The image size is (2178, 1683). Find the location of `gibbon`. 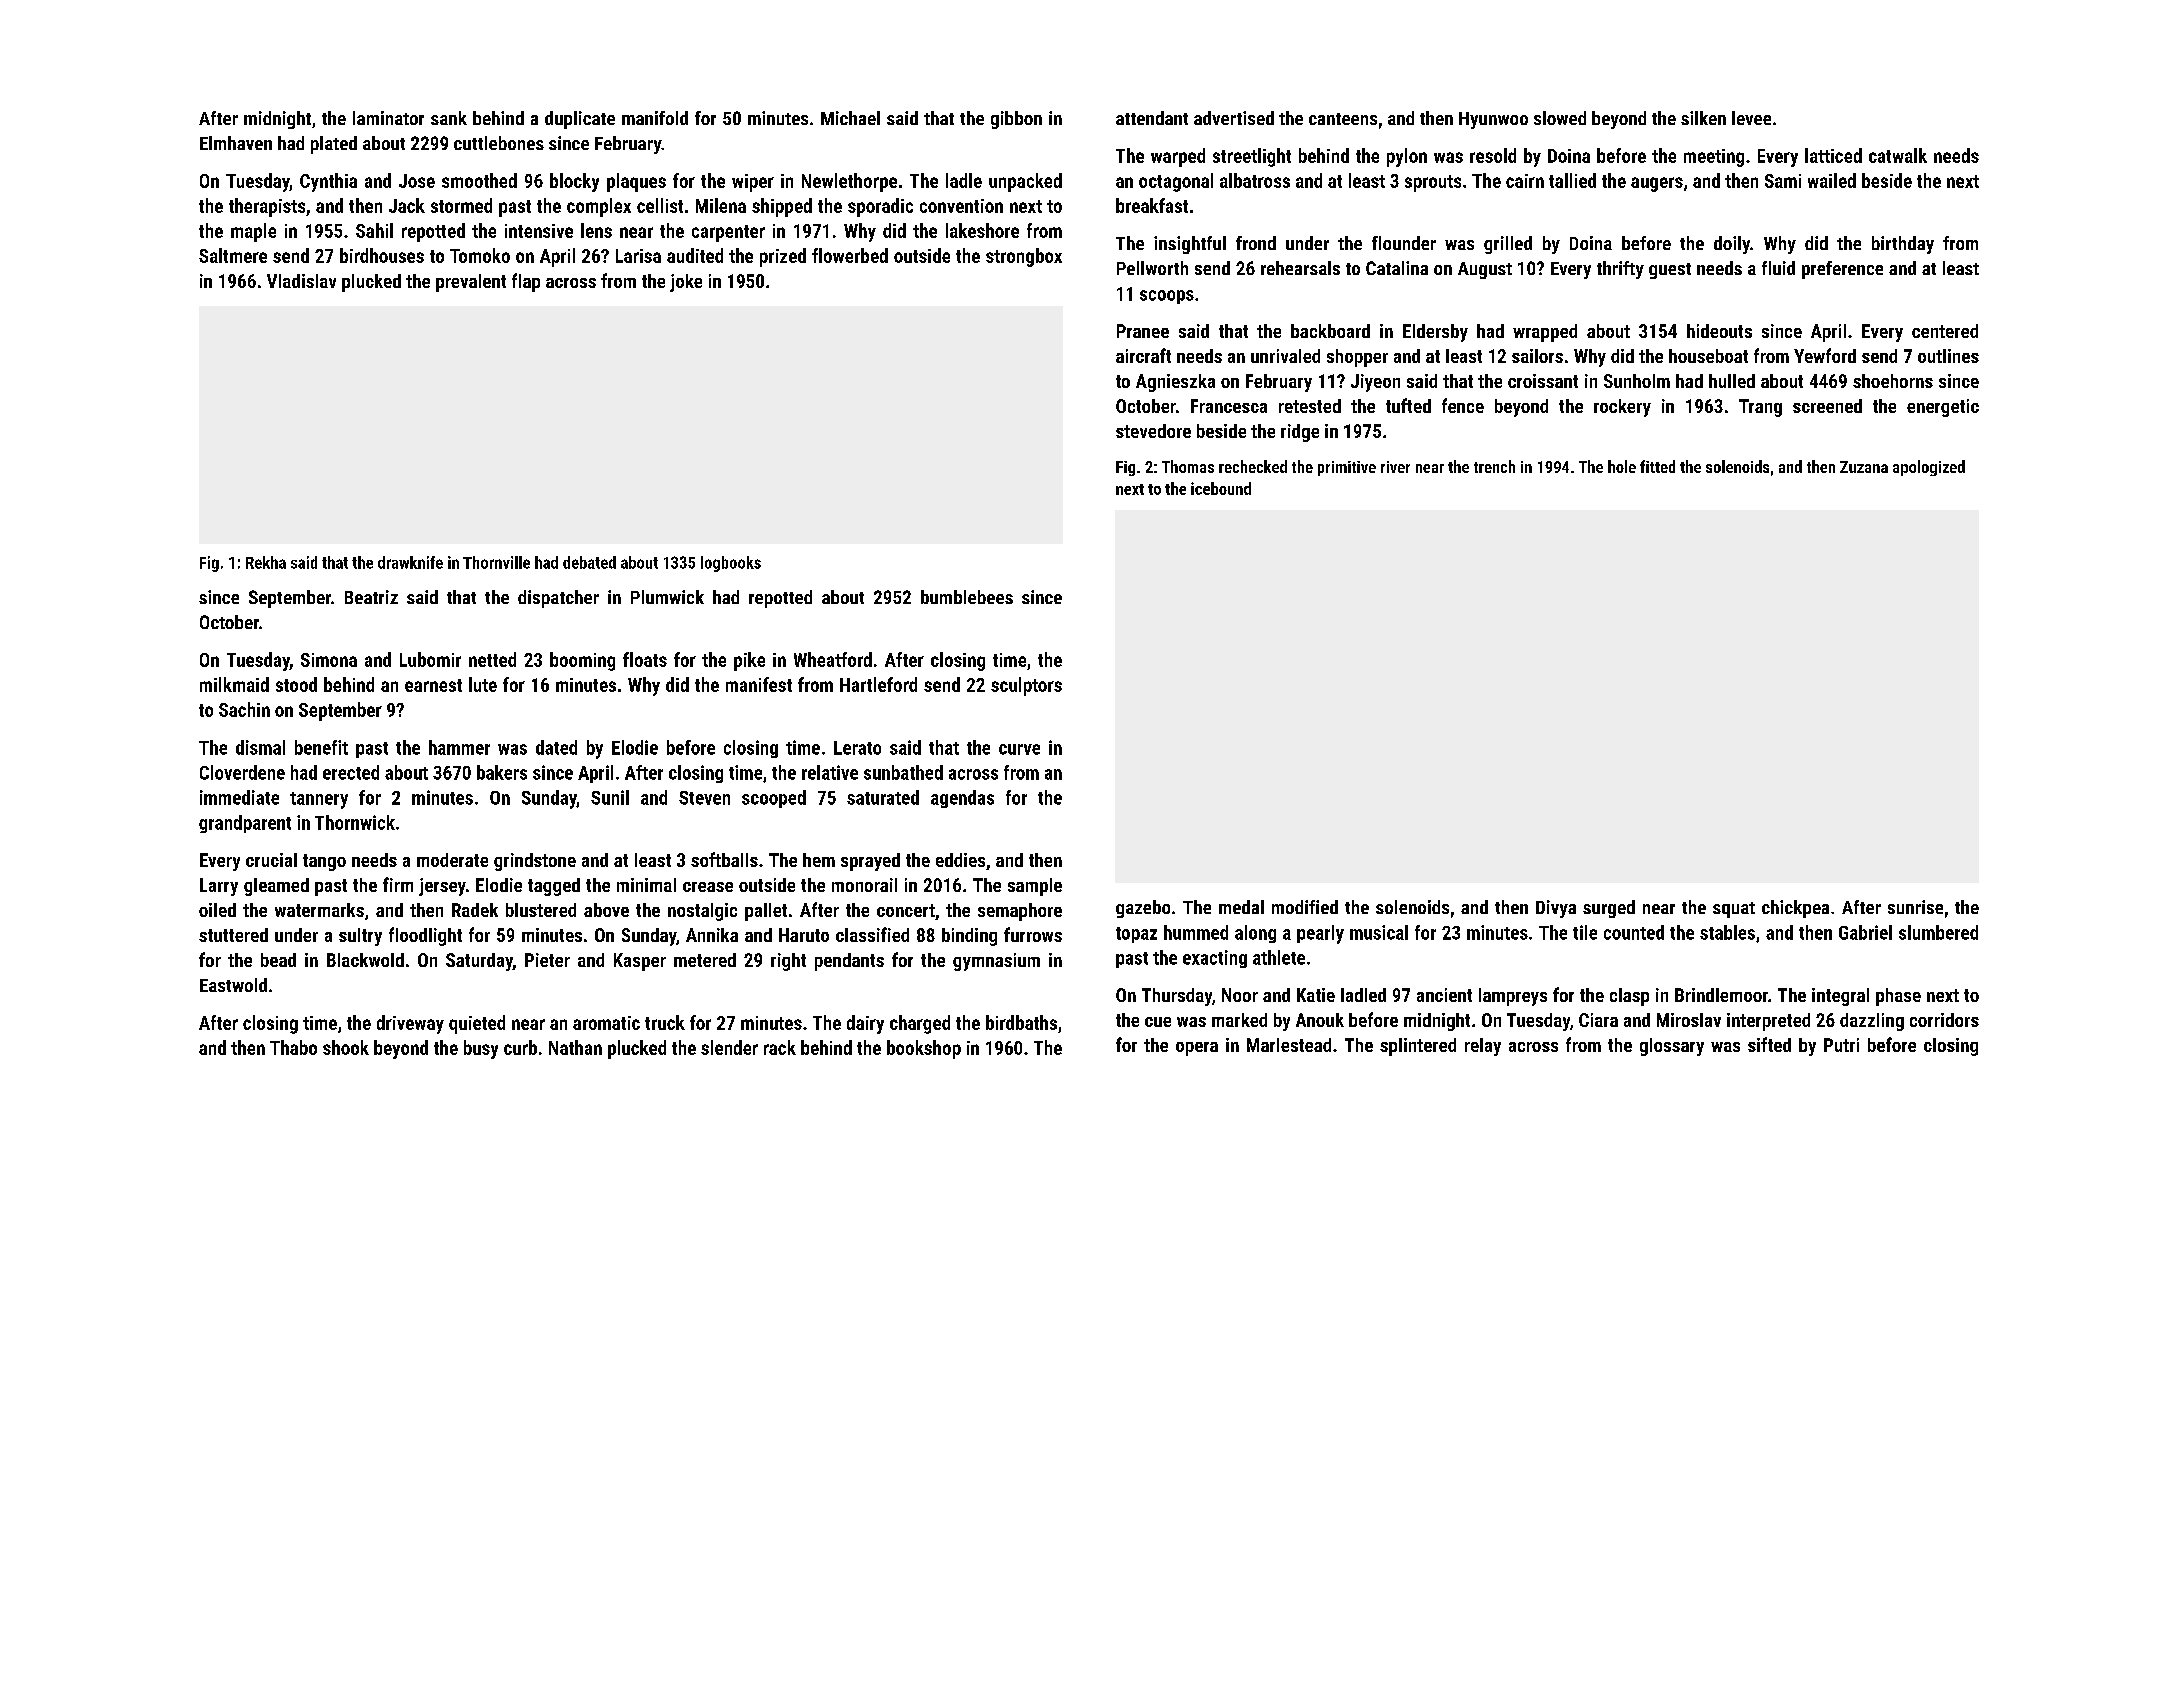

gibbon is located at coordinates (1016, 120).
